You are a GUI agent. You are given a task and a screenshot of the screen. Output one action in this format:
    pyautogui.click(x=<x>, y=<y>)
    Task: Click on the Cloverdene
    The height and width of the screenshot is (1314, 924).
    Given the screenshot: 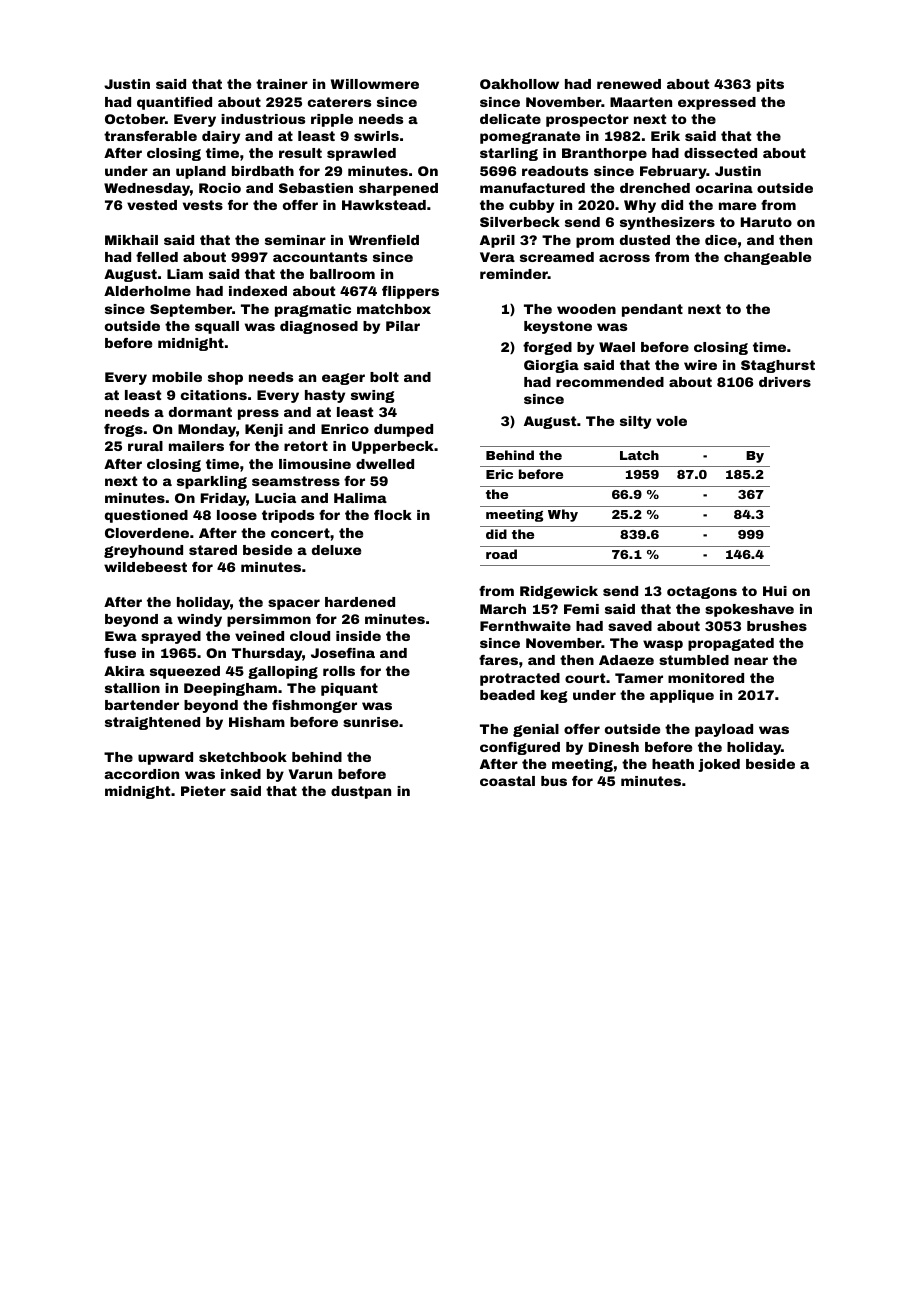 What is the action you would take?
    pyautogui.click(x=147, y=533)
